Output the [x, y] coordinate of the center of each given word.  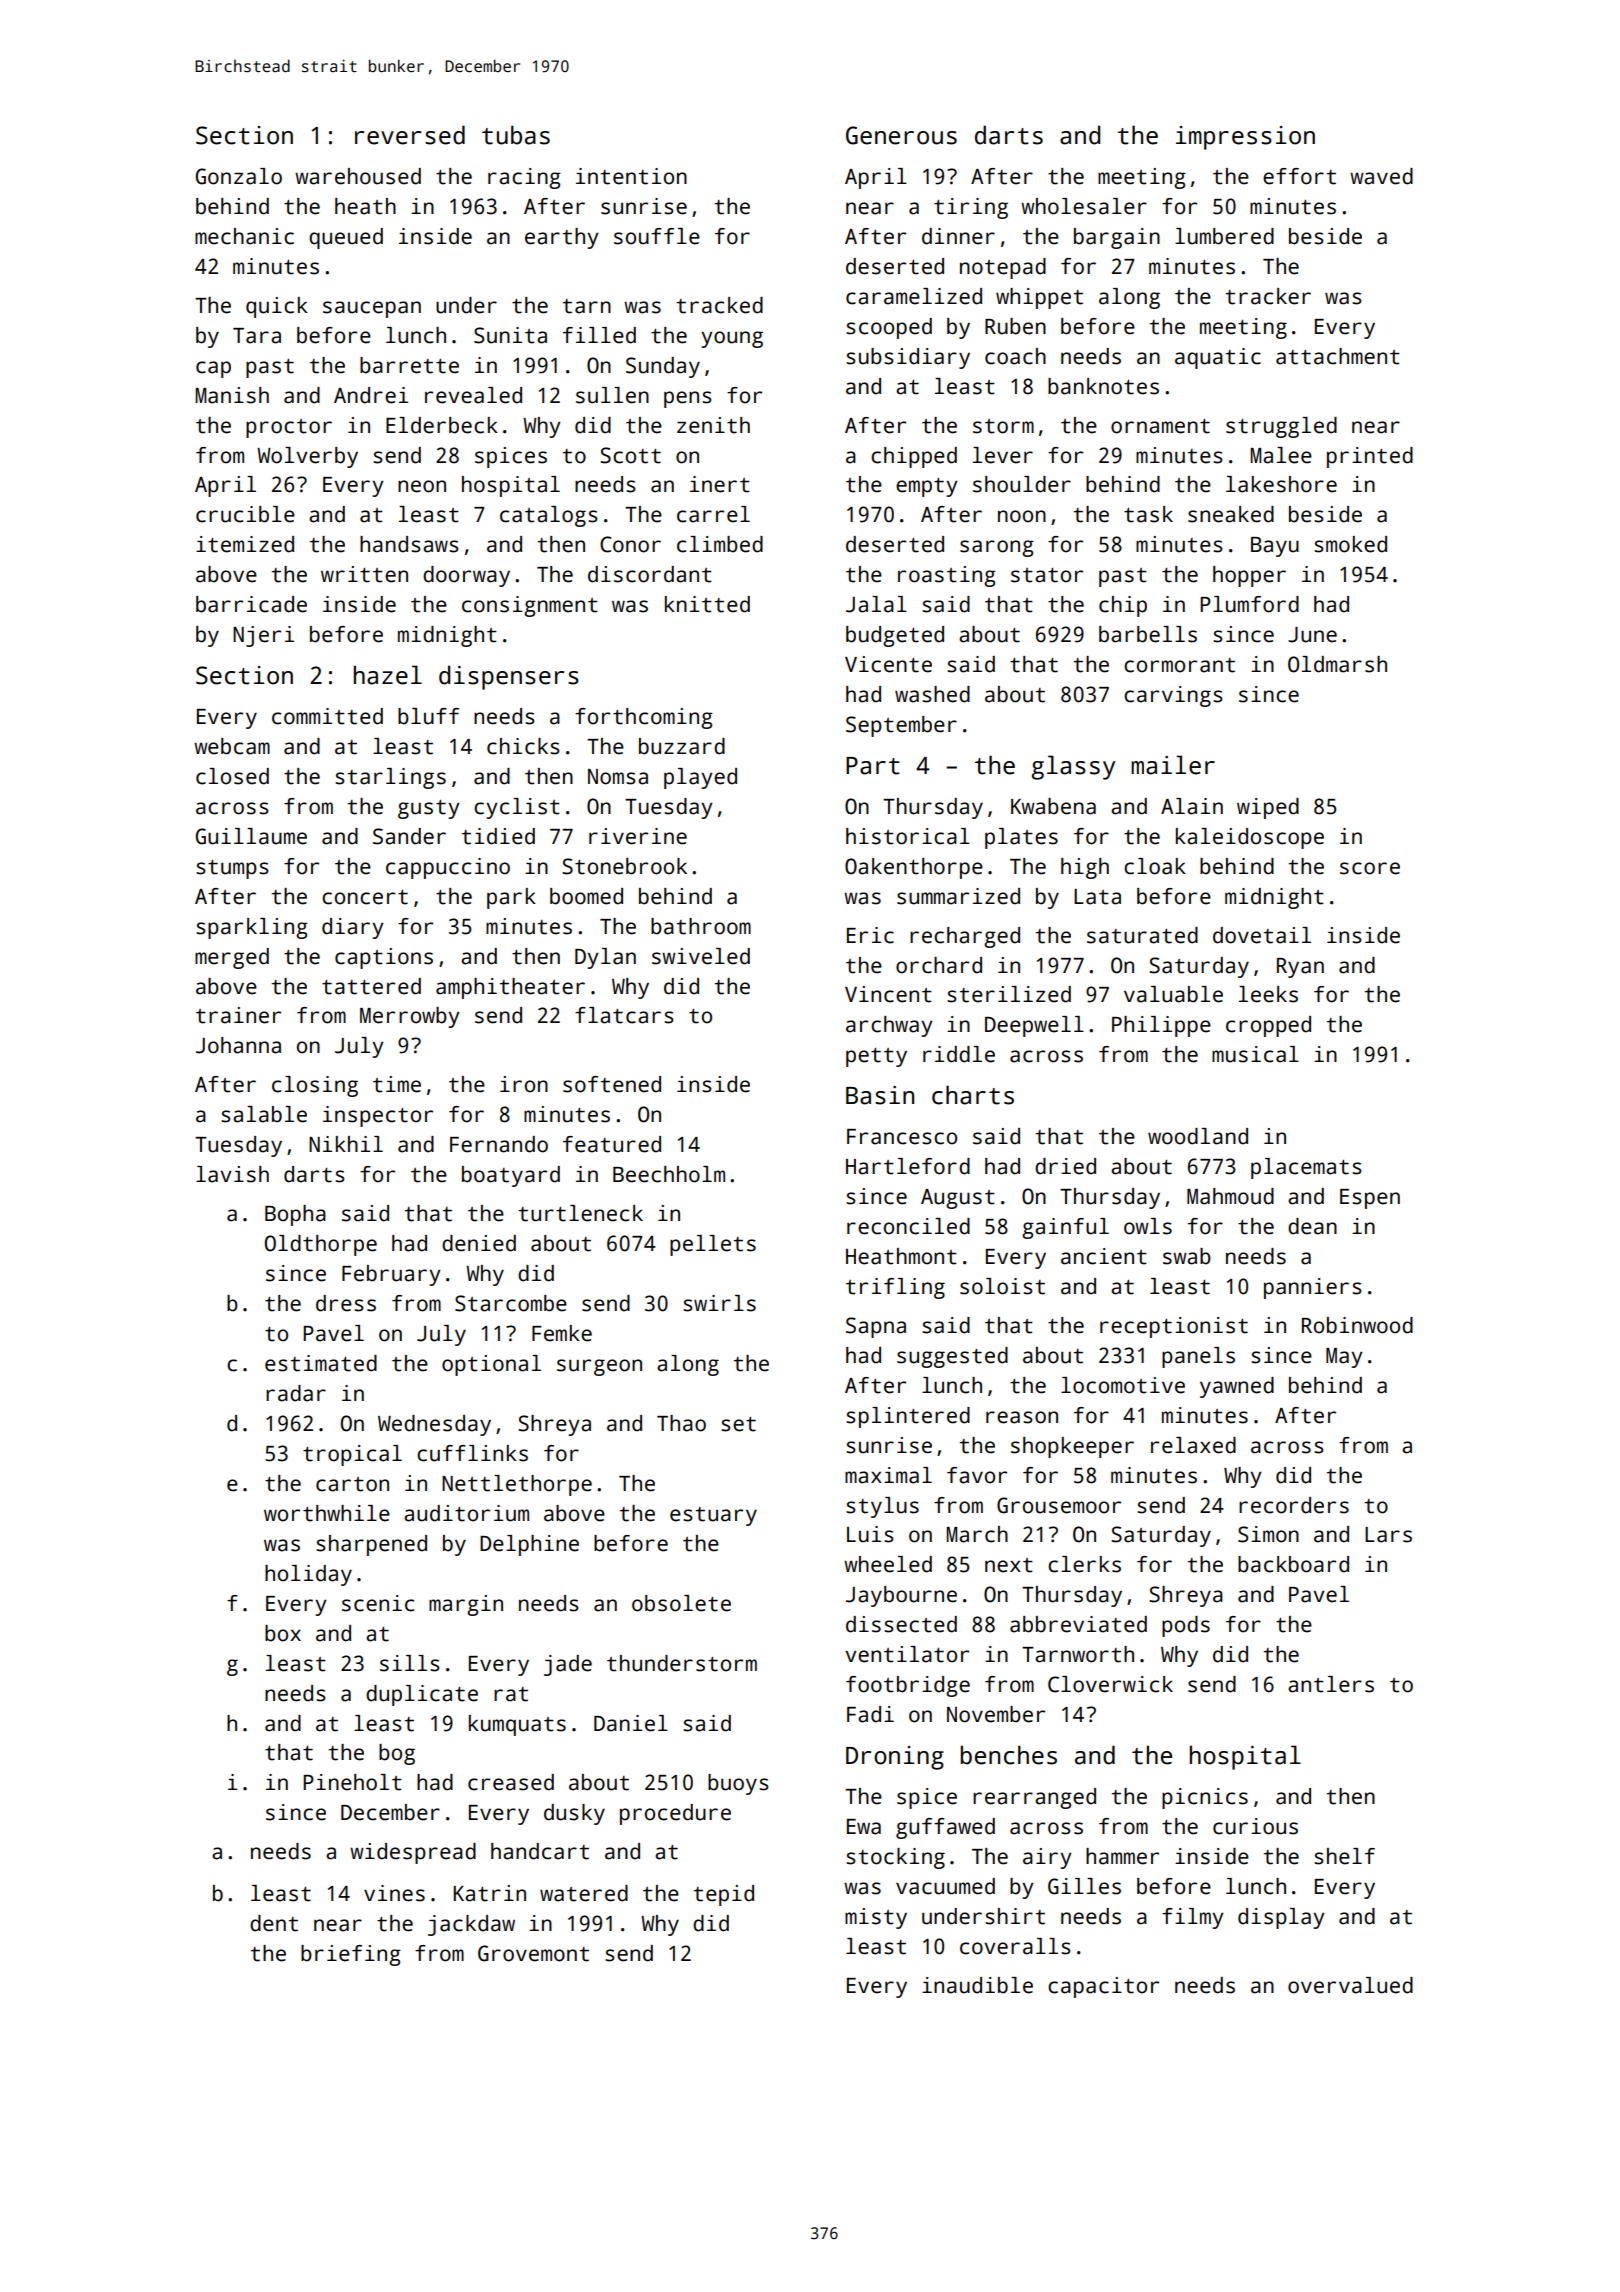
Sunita [510, 335]
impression [1245, 138]
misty [876, 1918]
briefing [351, 1955]
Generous [901, 135]
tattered [371, 986]
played [700, 778]
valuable [1173, 994]
